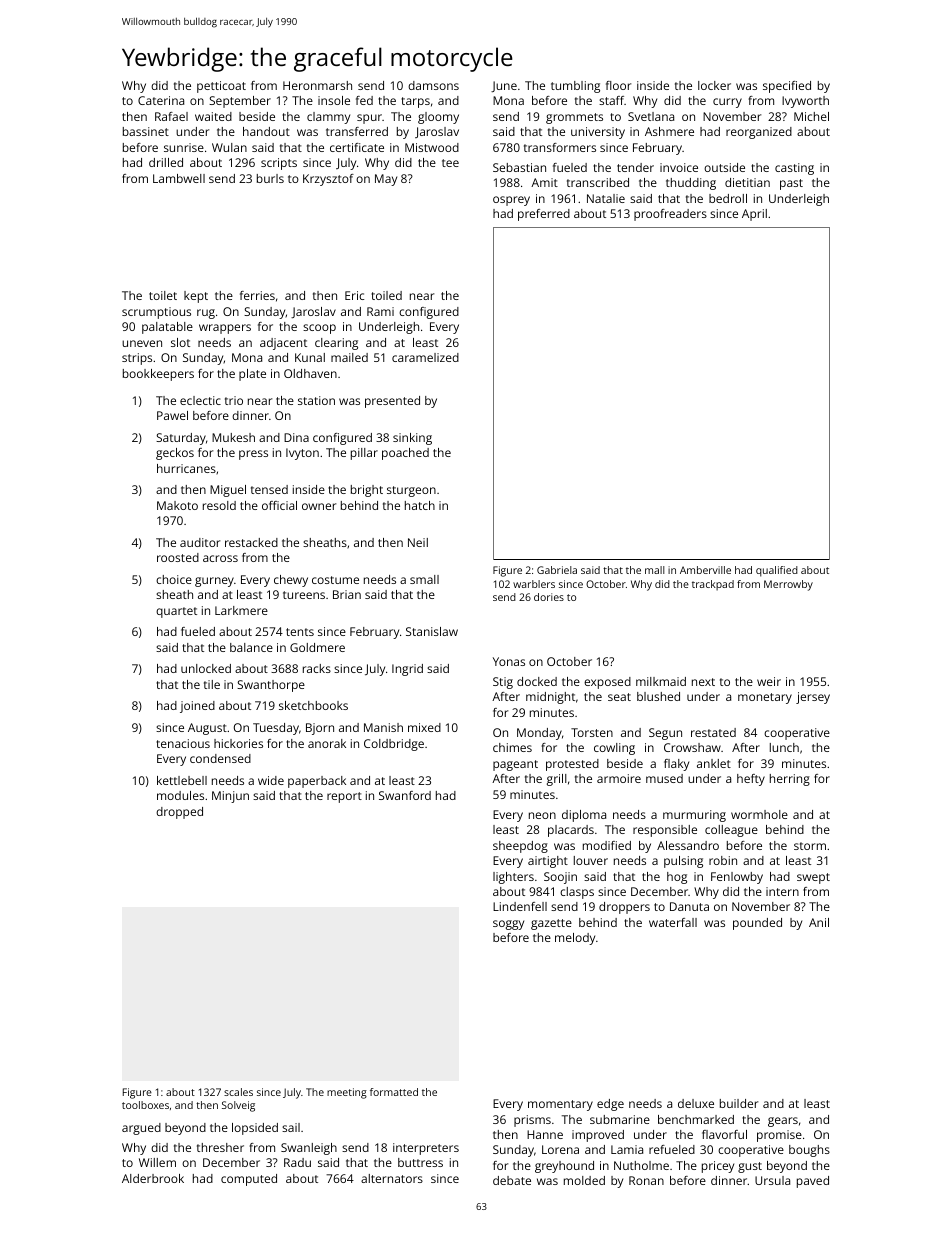 This image has height=1233, width=952. What do you see at coordinates (584, 1180) in the image?
I see `molded` at bounding box center [584, 1180].
